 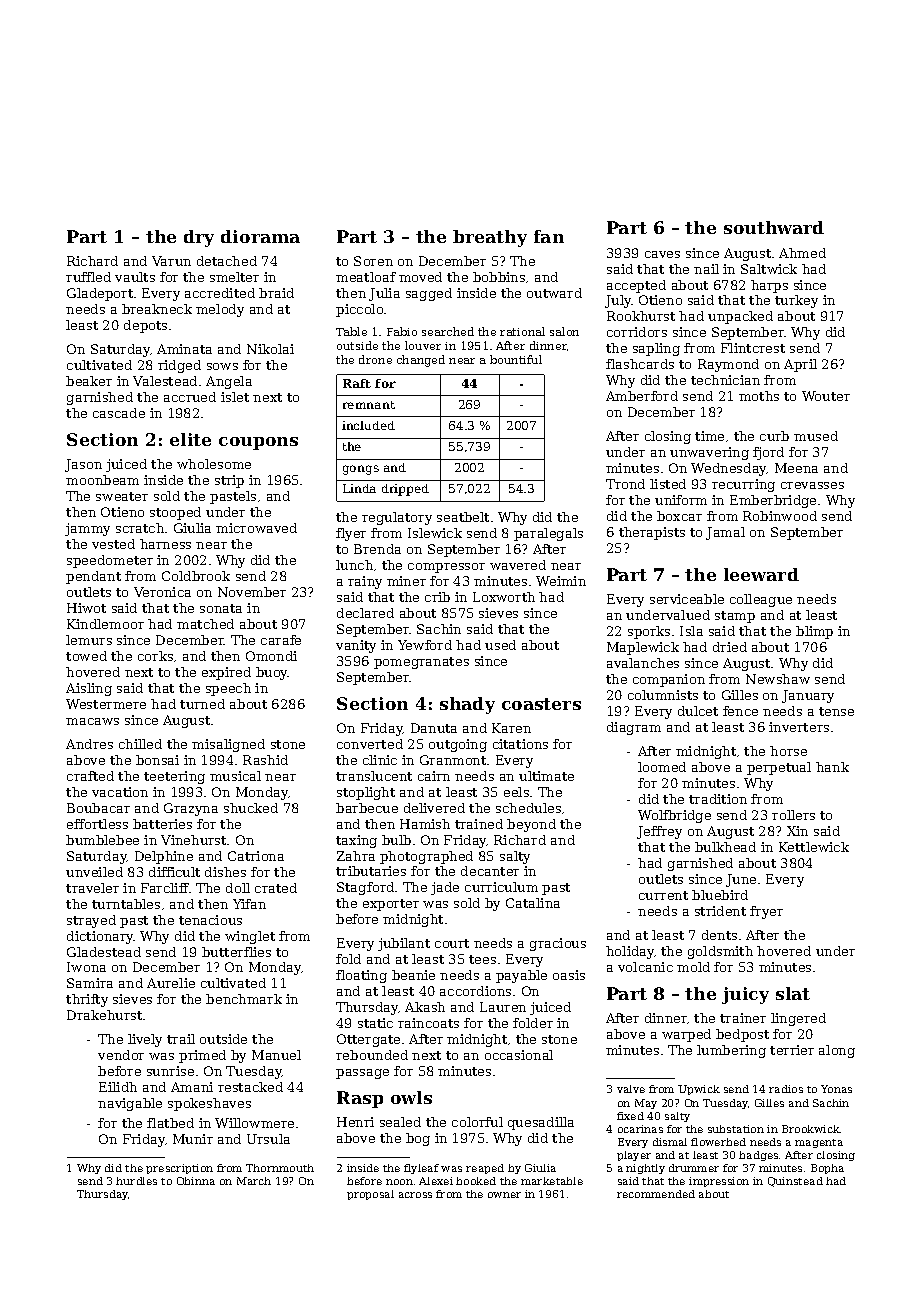 I want to click on magenta, so click(x=819, y=1143).
